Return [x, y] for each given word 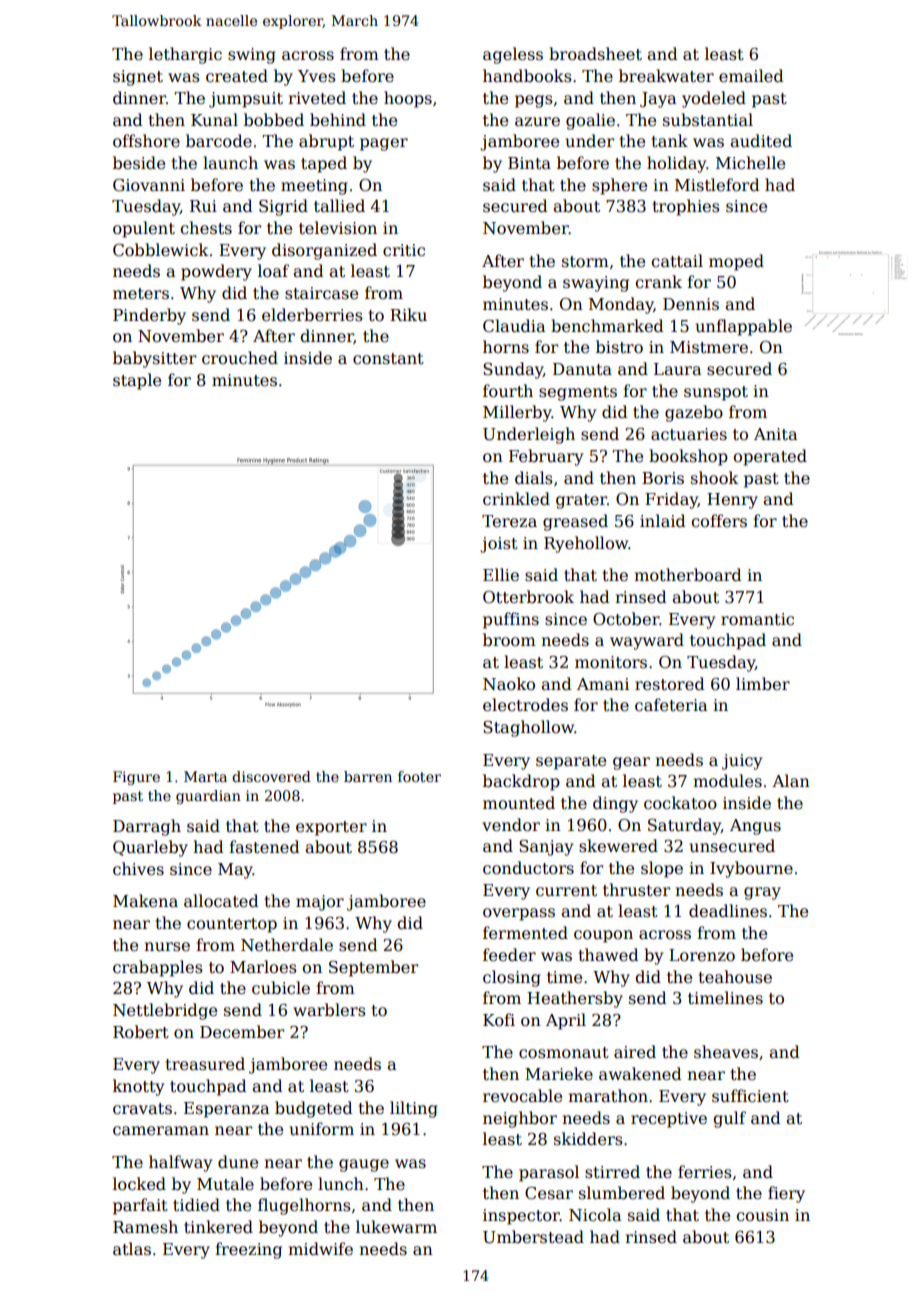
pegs [534, 101]
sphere [619, 186]
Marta [205, 776]
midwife [320, 1248]
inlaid [663, 521]
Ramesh [145, 1227]
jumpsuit [246, 100]
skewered [618, 846]
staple [137, 381]
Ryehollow [586, 544]
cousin [762, 1215]
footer [419, 776]
